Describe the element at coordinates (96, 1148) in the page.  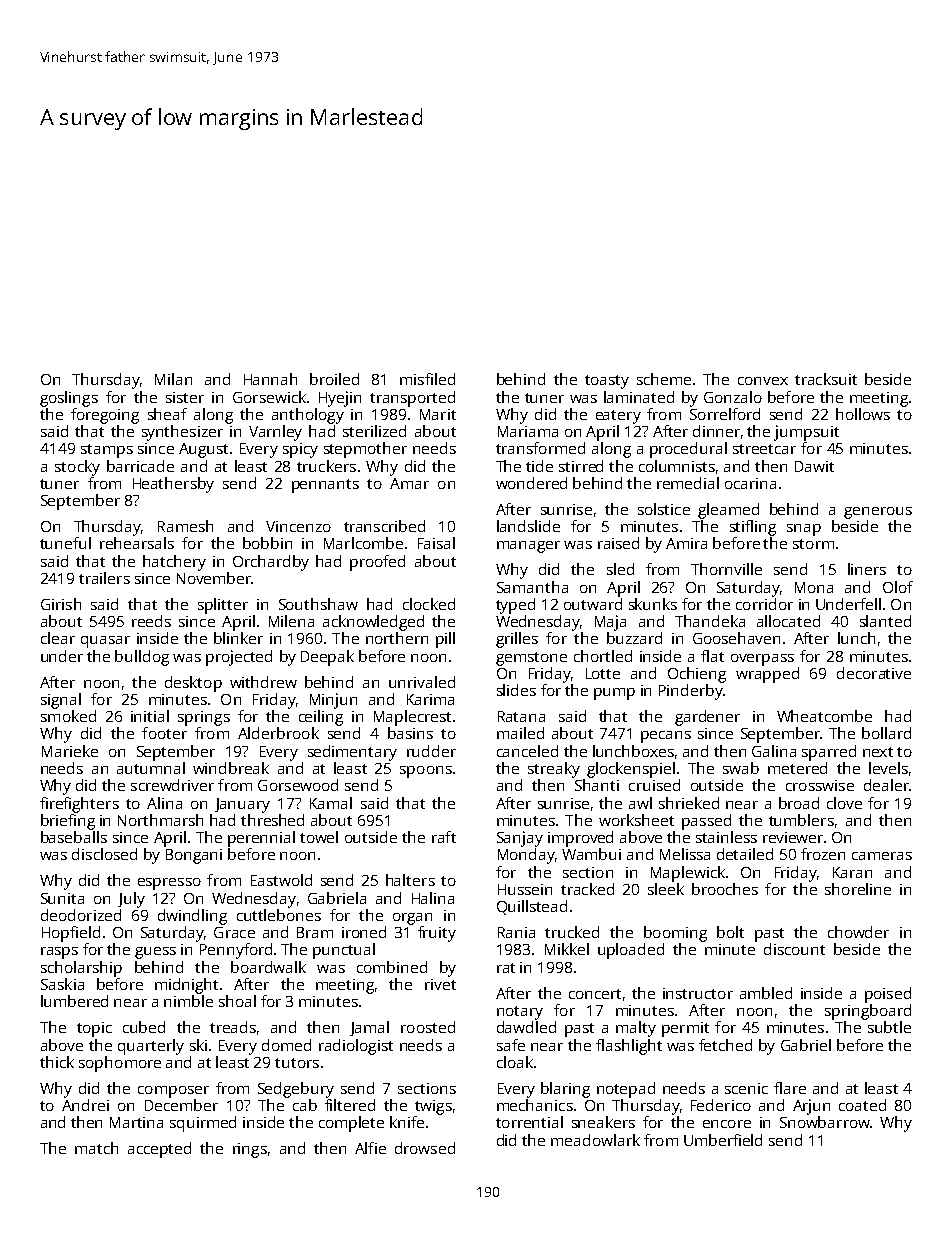
I see `match` at that location.
